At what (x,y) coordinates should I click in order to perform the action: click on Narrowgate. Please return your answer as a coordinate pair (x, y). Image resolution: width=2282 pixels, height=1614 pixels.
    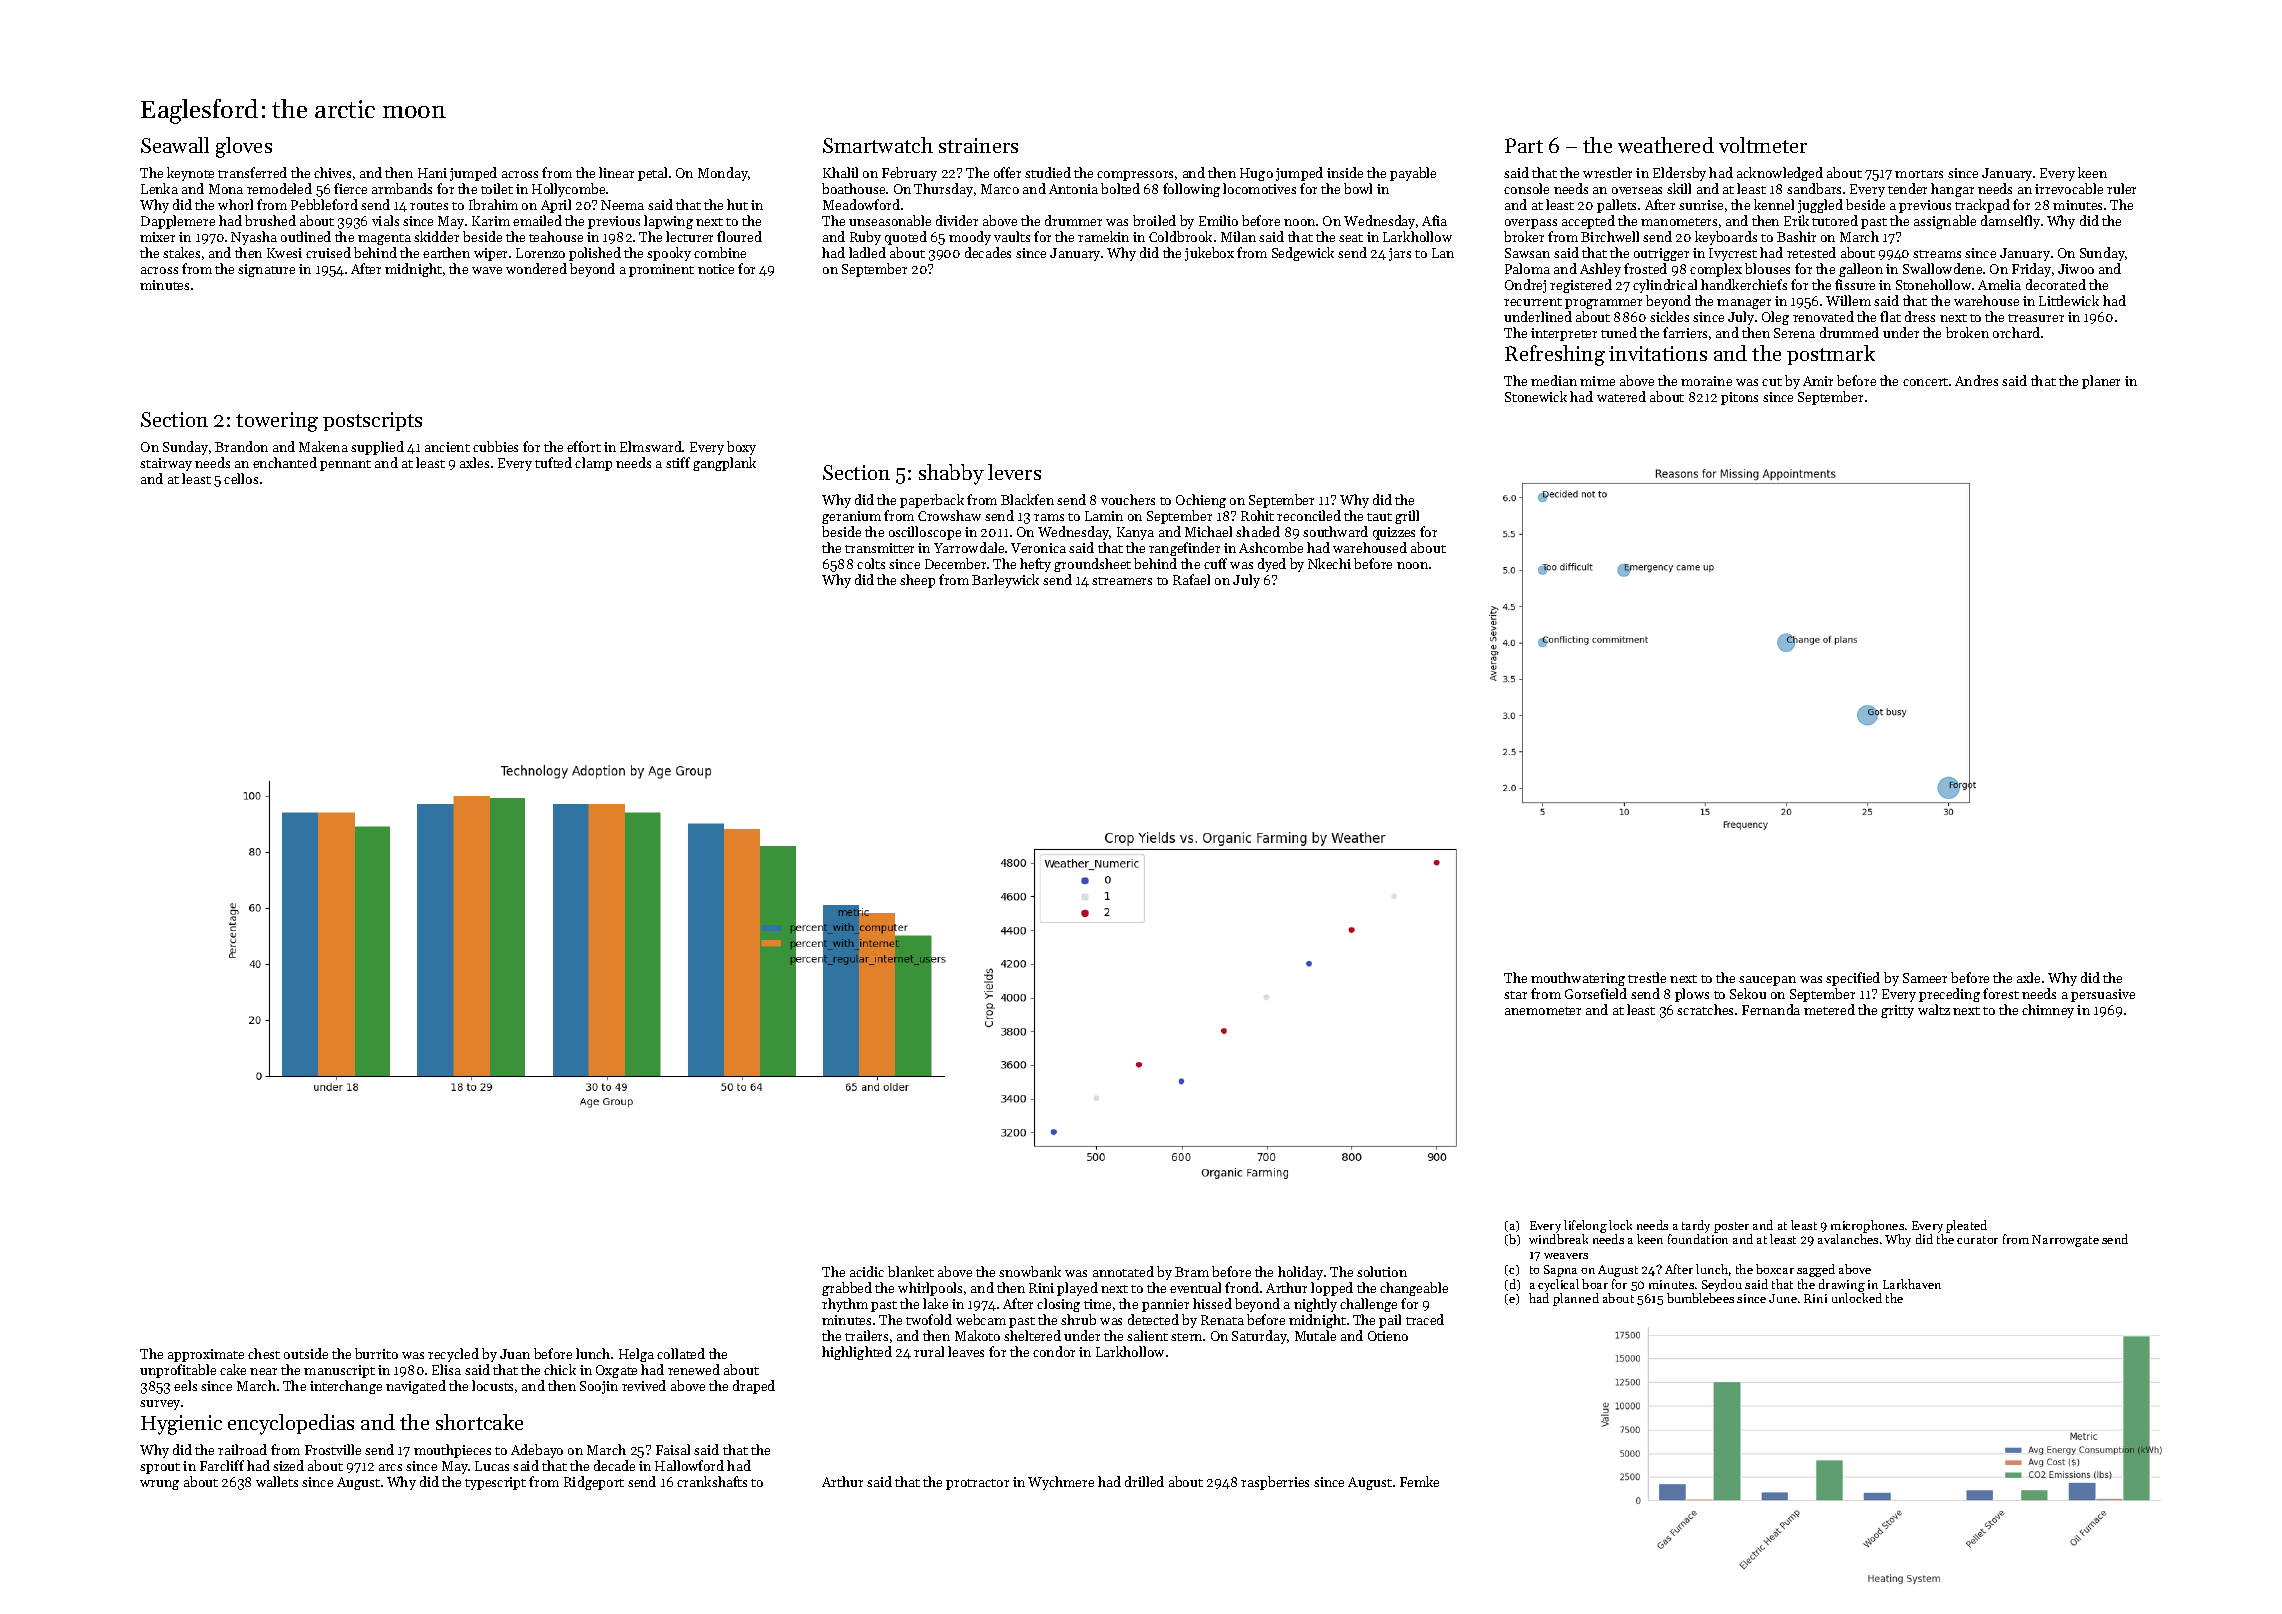
    Looking at the image, I should click on (2065, 1241).
